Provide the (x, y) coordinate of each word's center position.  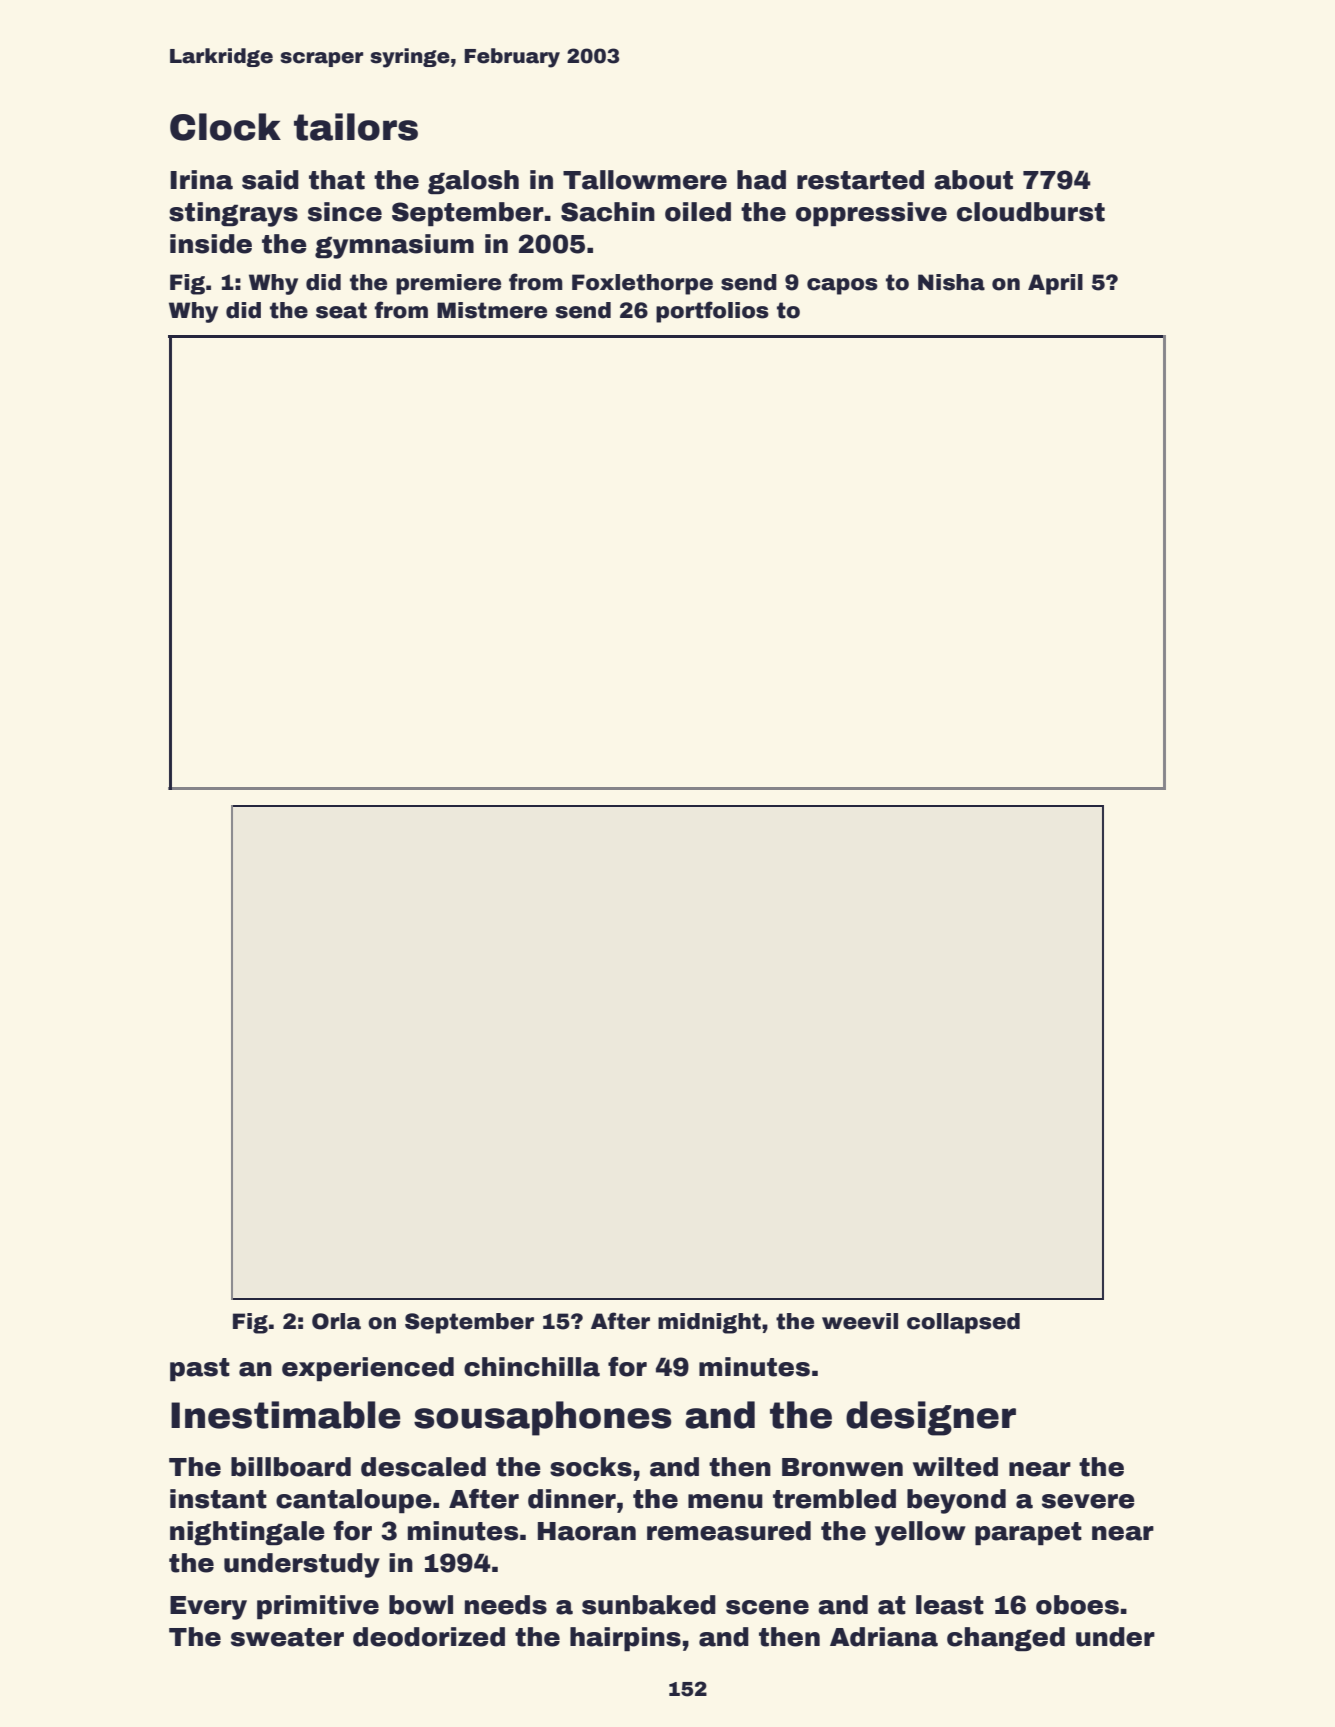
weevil (860, 1321)
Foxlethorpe (642, 284)
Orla (336, 1321)
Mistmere (492, 310)
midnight (709, 1323)
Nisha (951, 282)
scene (767, 1607)
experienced (368, 1369)
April (1055, 284)
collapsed (963, 1323)
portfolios (712, 312)
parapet (1028, 1533)
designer (931, 1418)
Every (208, 1608)
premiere (448, 284)
